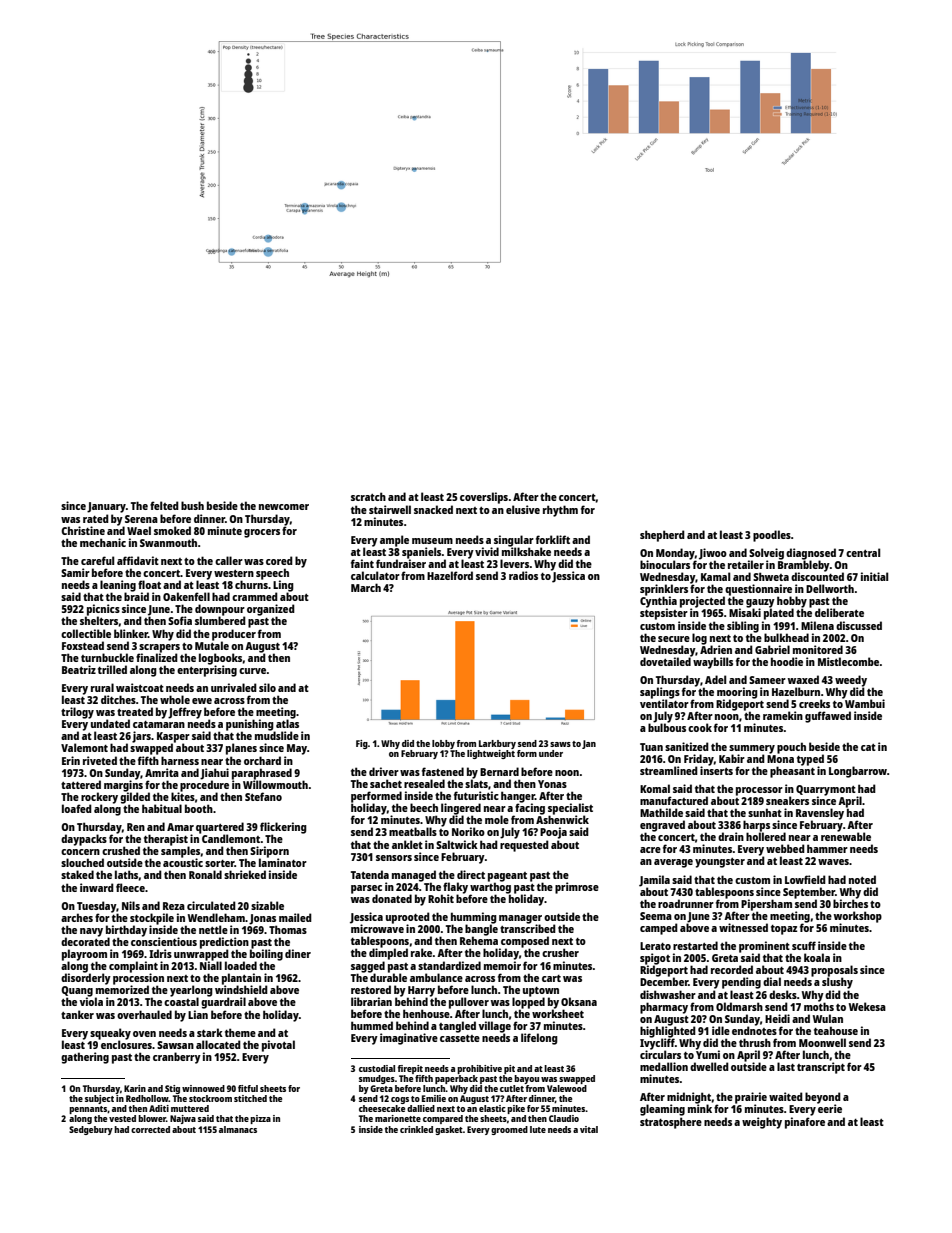 The width and height of the image is (952, 1233). I want to click on parsec, so click(366, 889).
